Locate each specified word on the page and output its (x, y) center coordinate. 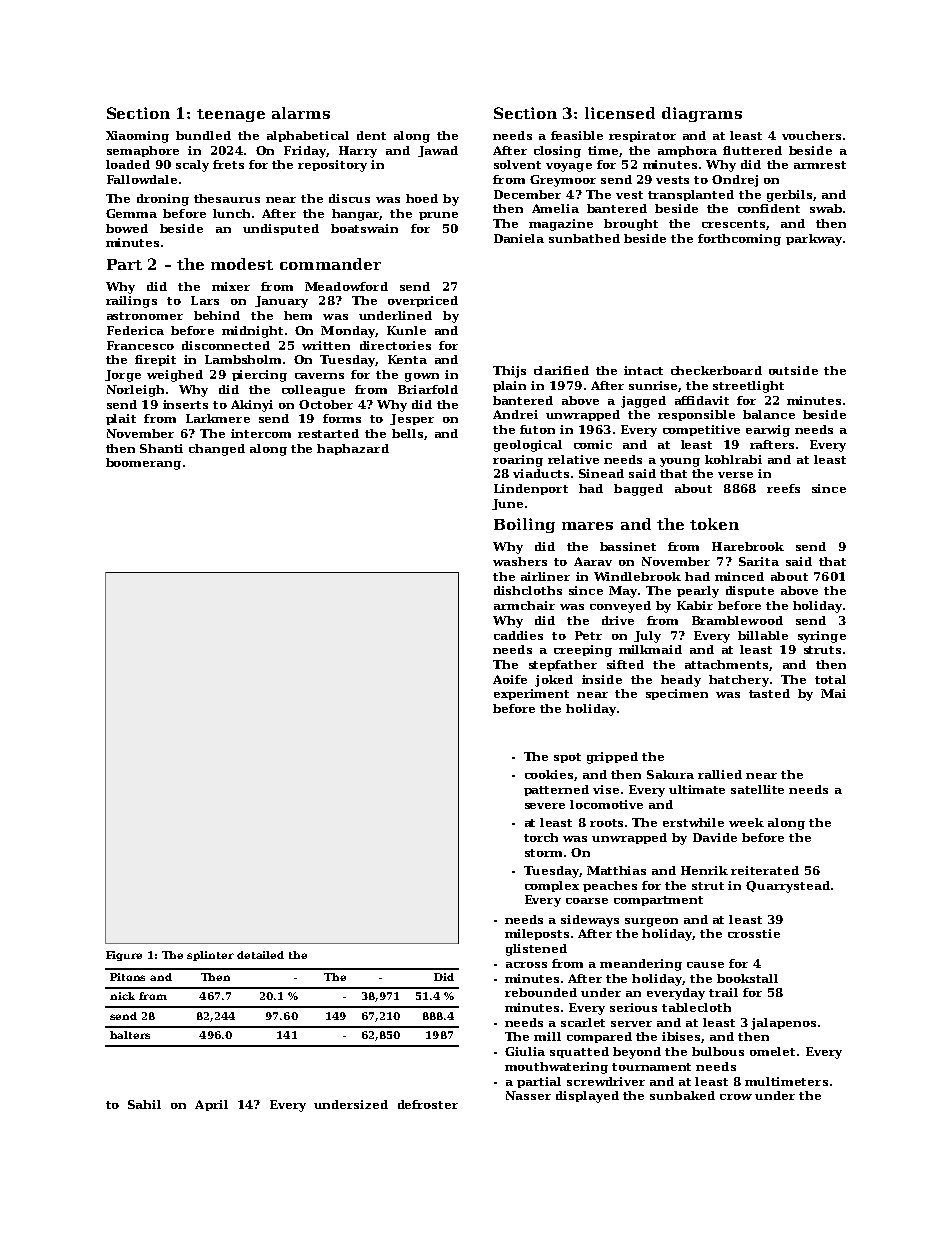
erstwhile (693, 822)
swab (826, 208)
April (211, 1105)
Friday (305, 152)
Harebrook (748, 546)
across (526, 965)
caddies (518, 635)
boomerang (143, 464)
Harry (358, 152)
